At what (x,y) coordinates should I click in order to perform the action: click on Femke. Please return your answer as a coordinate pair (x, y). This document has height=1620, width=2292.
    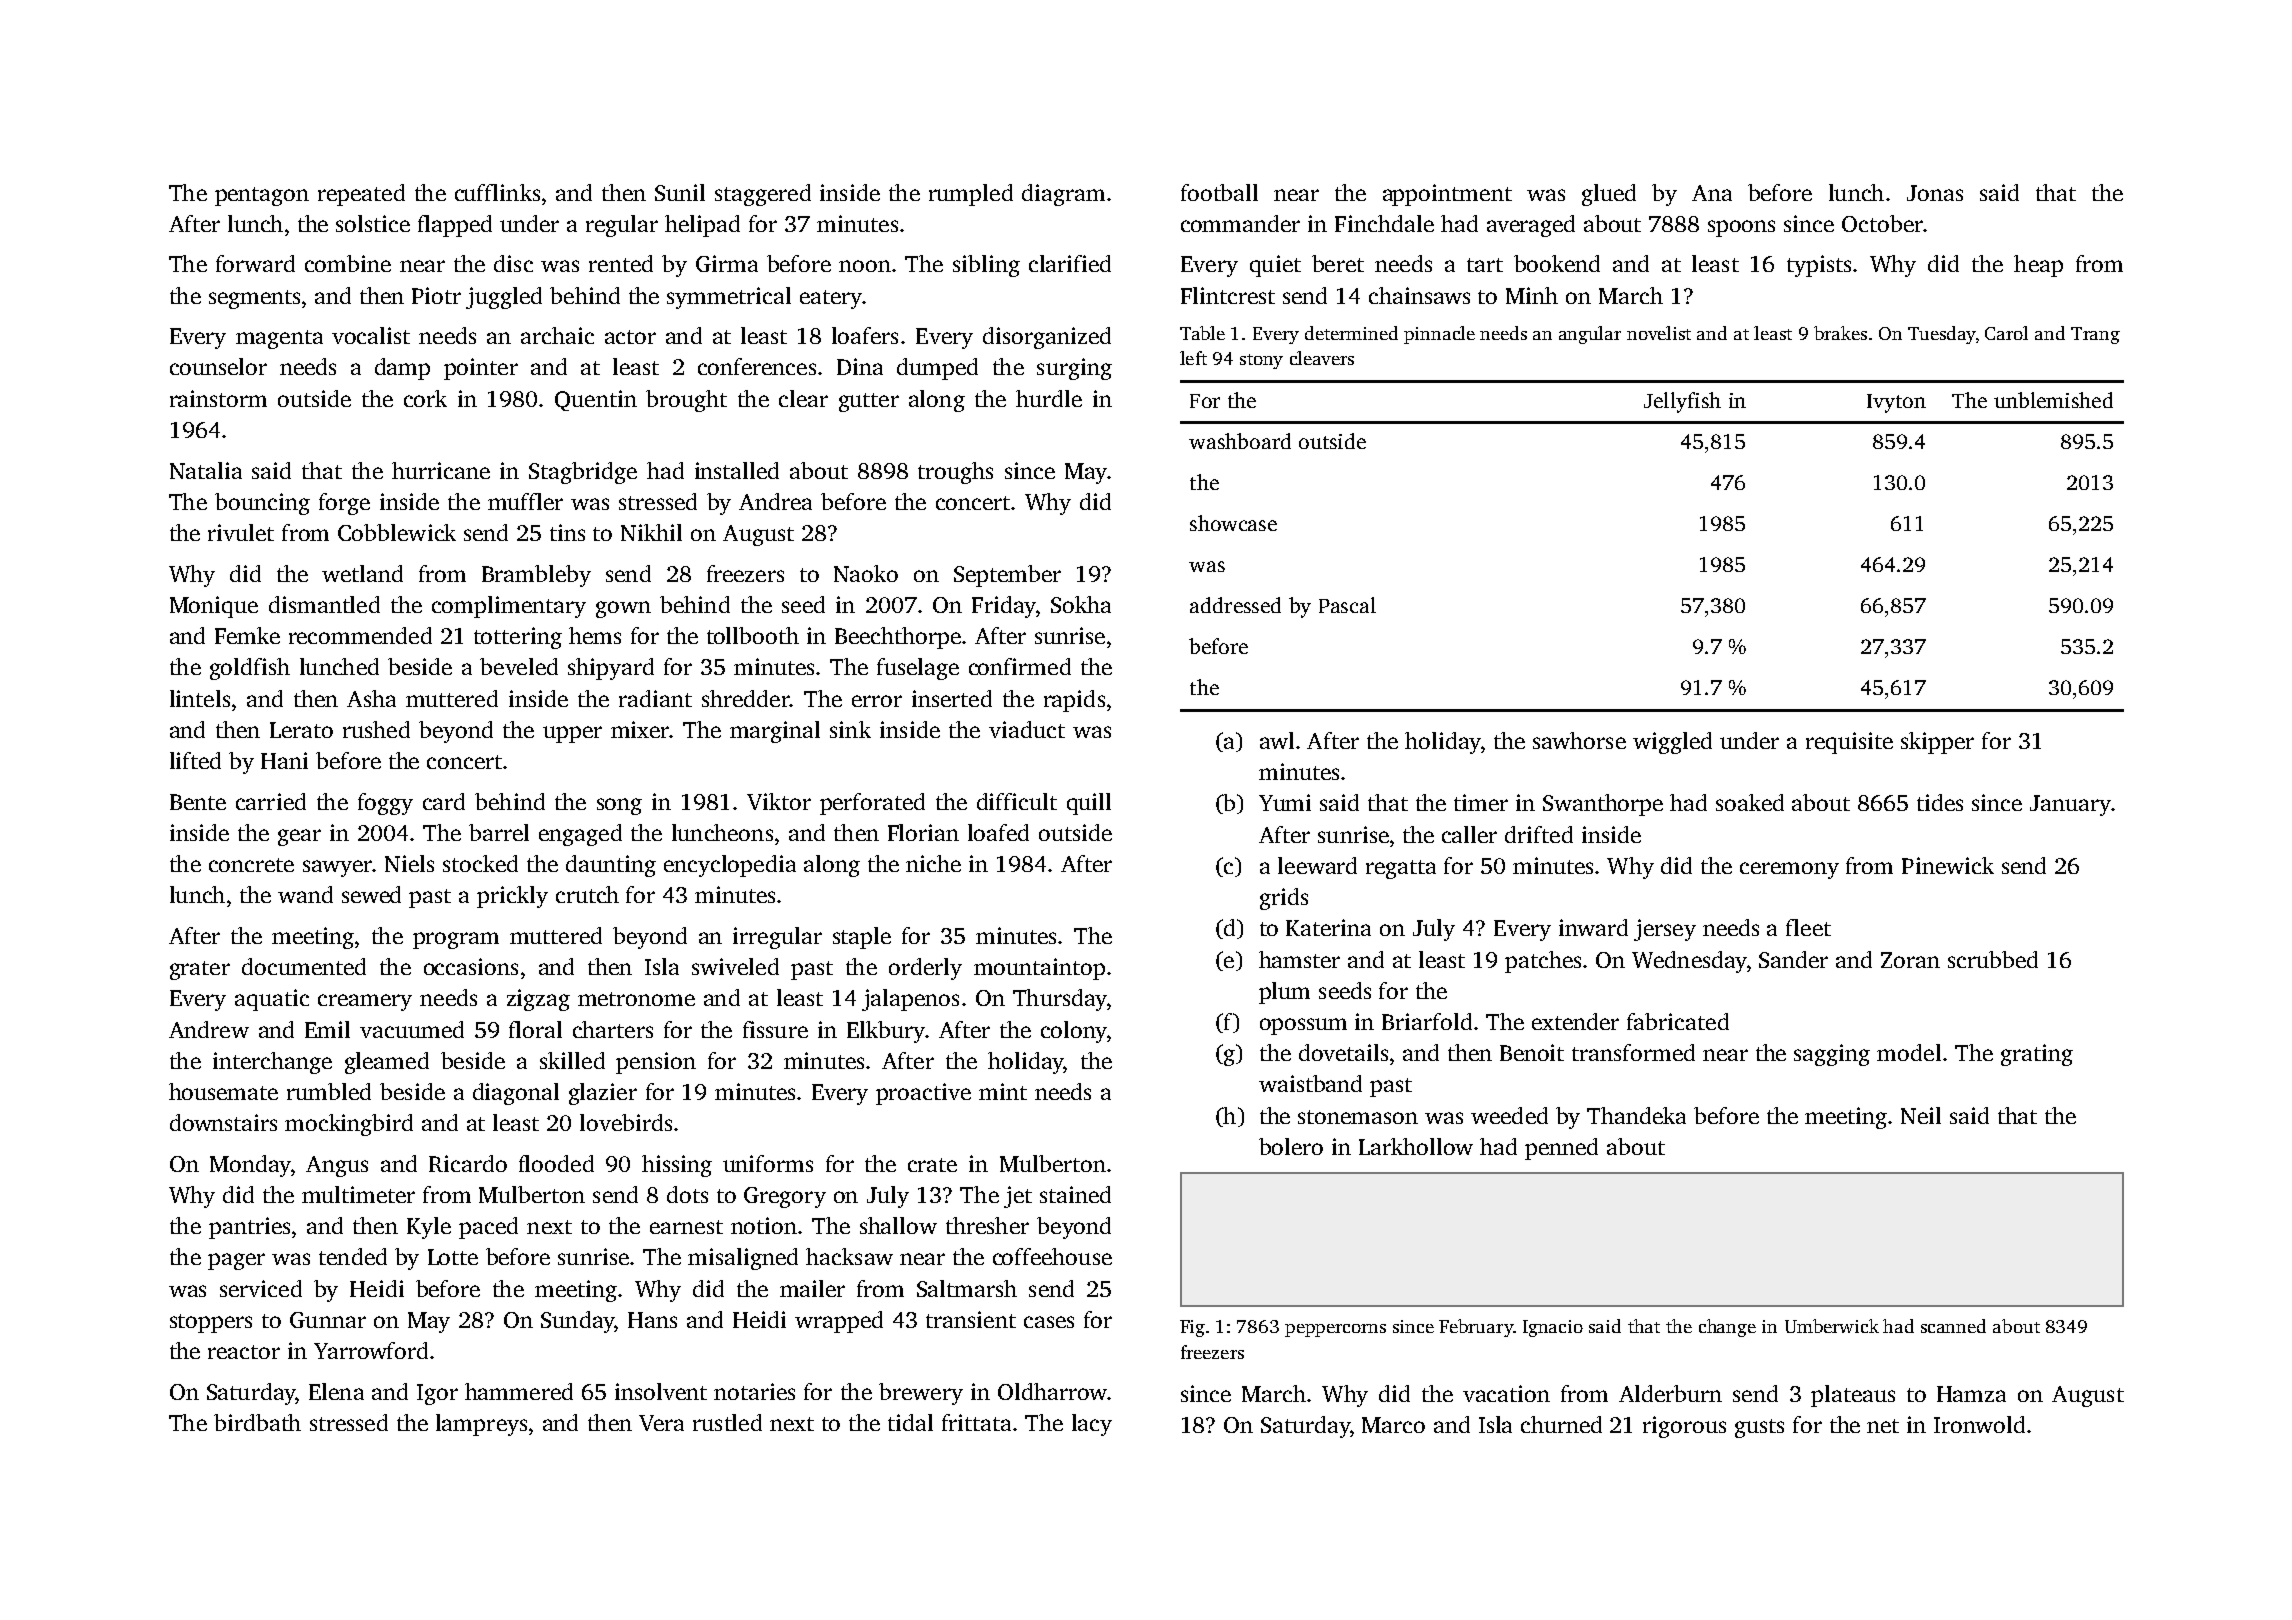
    Looking at the image, I should click on (247, 635).
